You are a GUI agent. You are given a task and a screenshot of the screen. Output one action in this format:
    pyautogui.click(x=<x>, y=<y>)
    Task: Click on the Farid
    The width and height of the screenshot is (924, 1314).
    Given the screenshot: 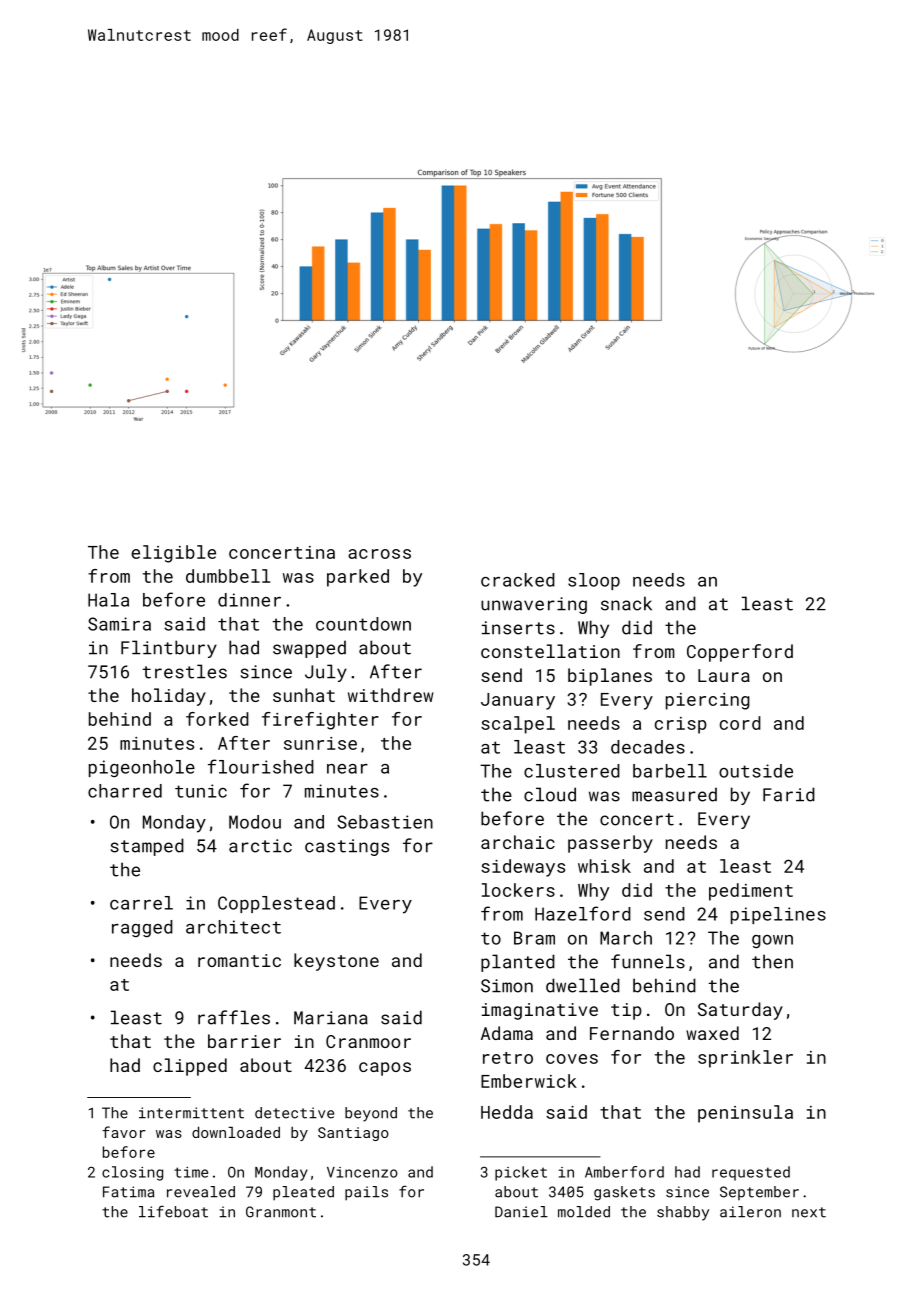 What is the action you would take?
    pyautogui.click(x=789, y=794)
